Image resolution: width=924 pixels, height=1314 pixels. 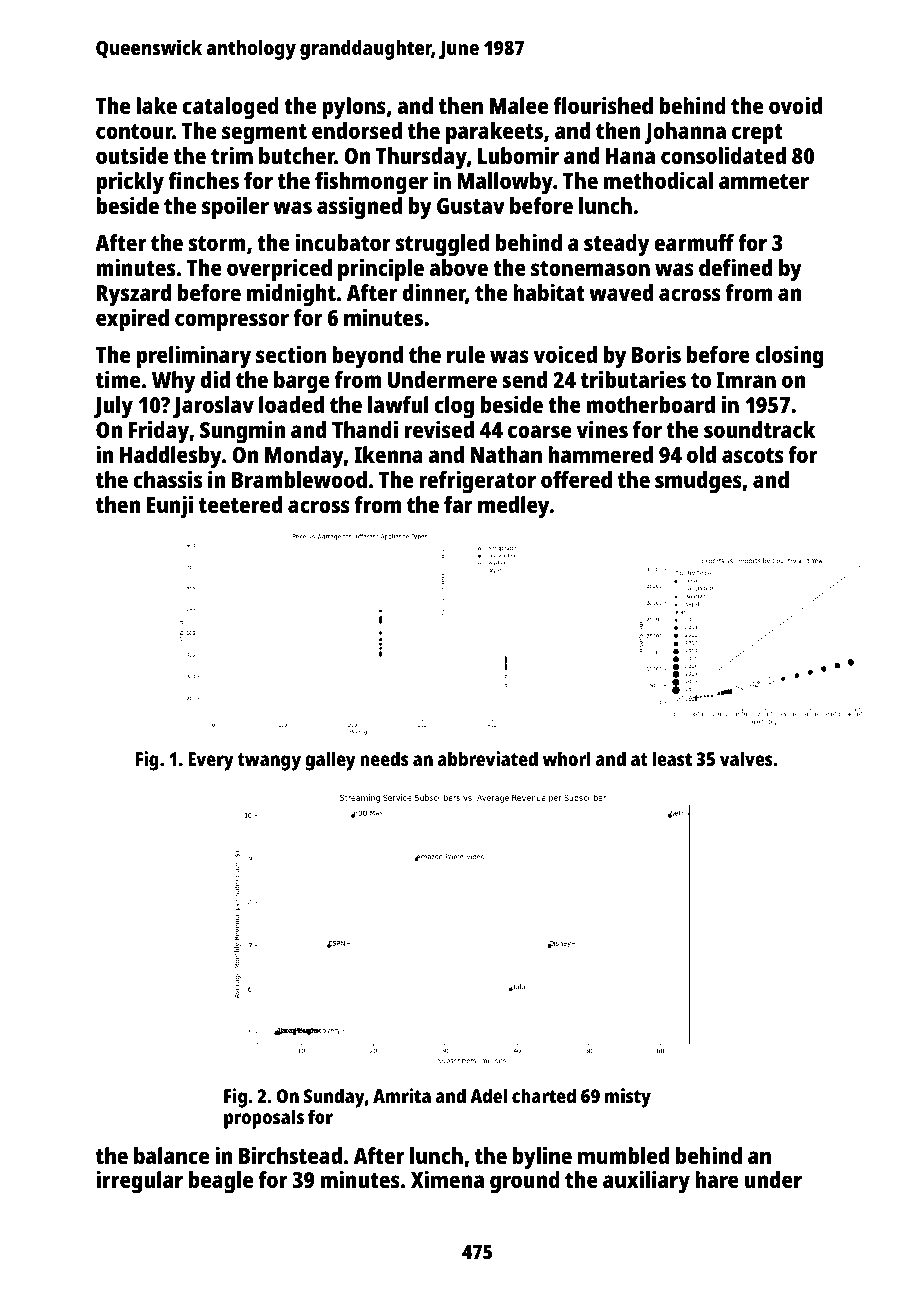 What do you see at coordinates (646, 1182) in the image?
I see `auxiliary` at bounding box center [646, 1182].
